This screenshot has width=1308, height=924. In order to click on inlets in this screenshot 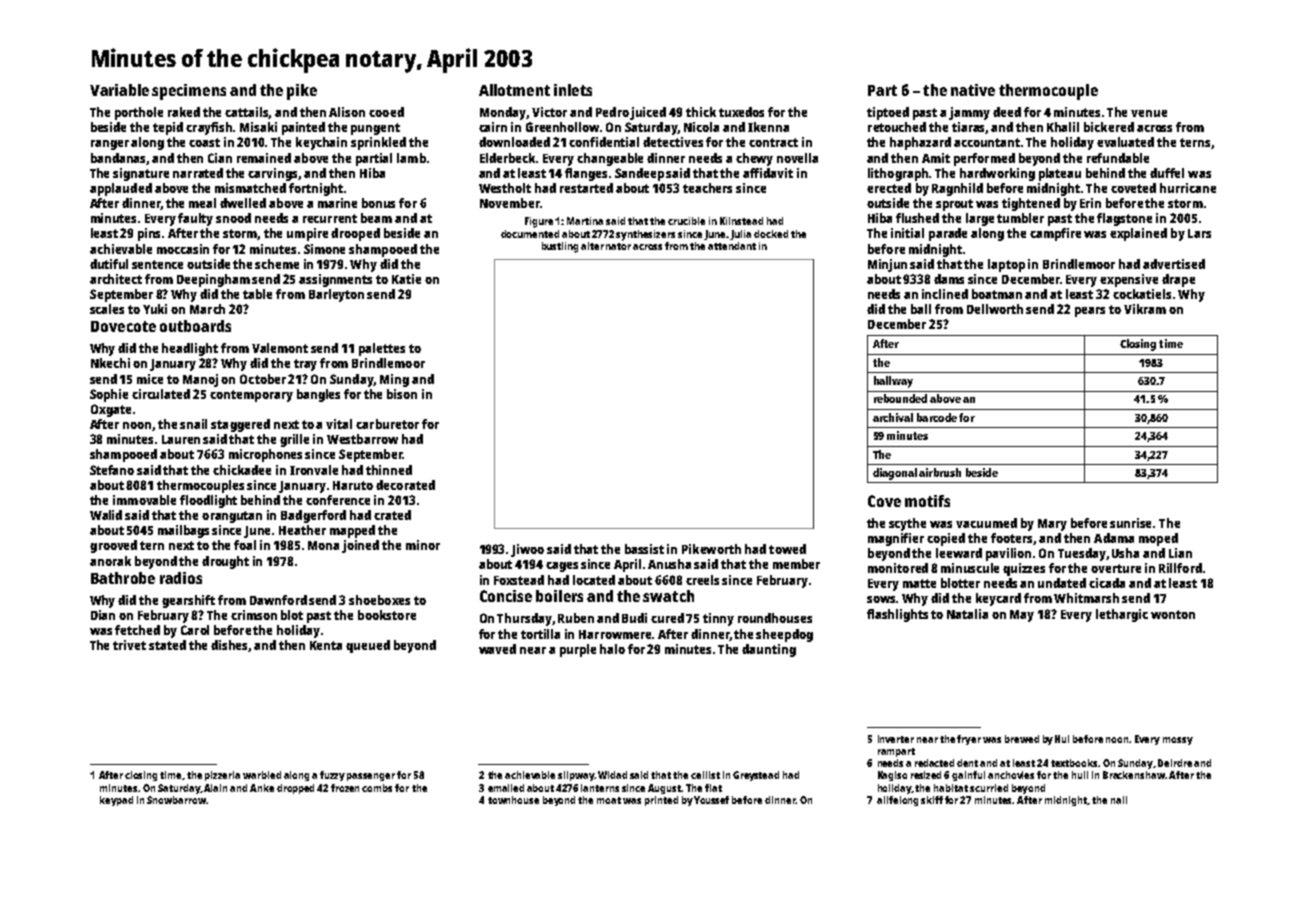, I will do `click(573, 90)`.
